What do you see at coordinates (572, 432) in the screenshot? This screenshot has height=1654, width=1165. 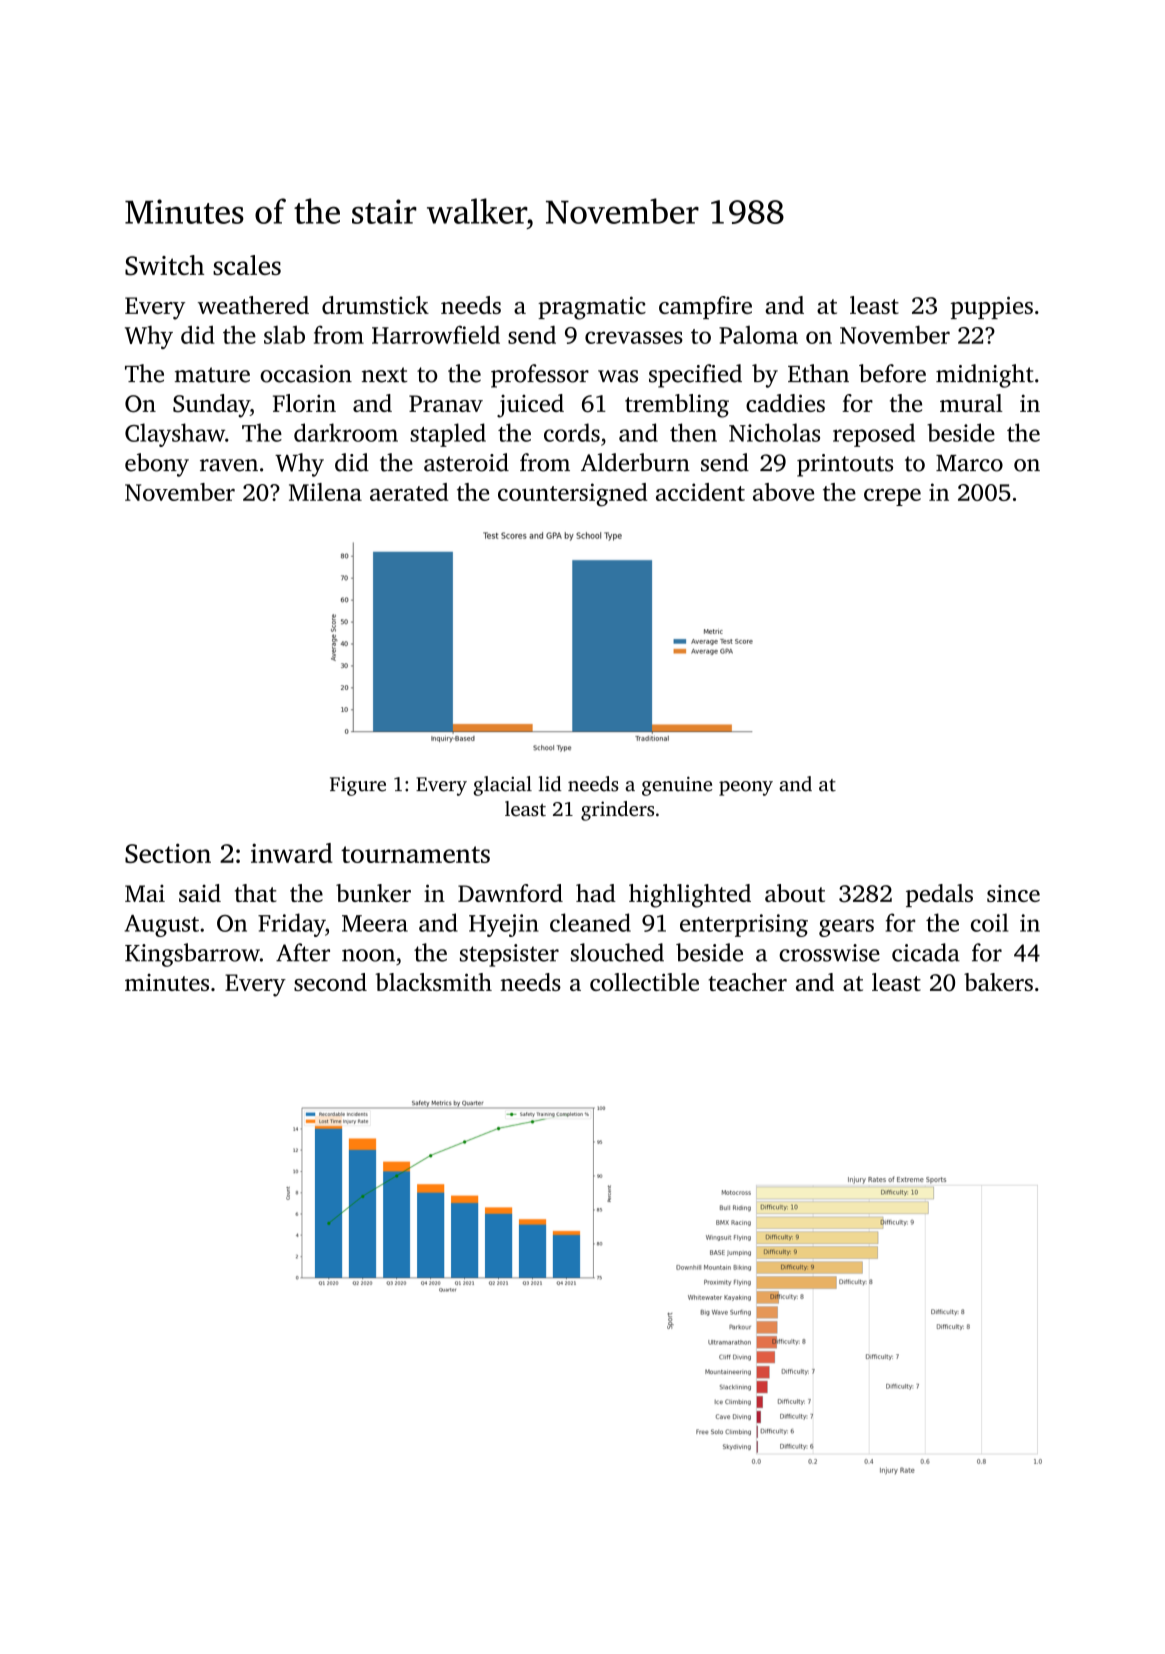 I see `cords` at bounding box center [572, 432].
